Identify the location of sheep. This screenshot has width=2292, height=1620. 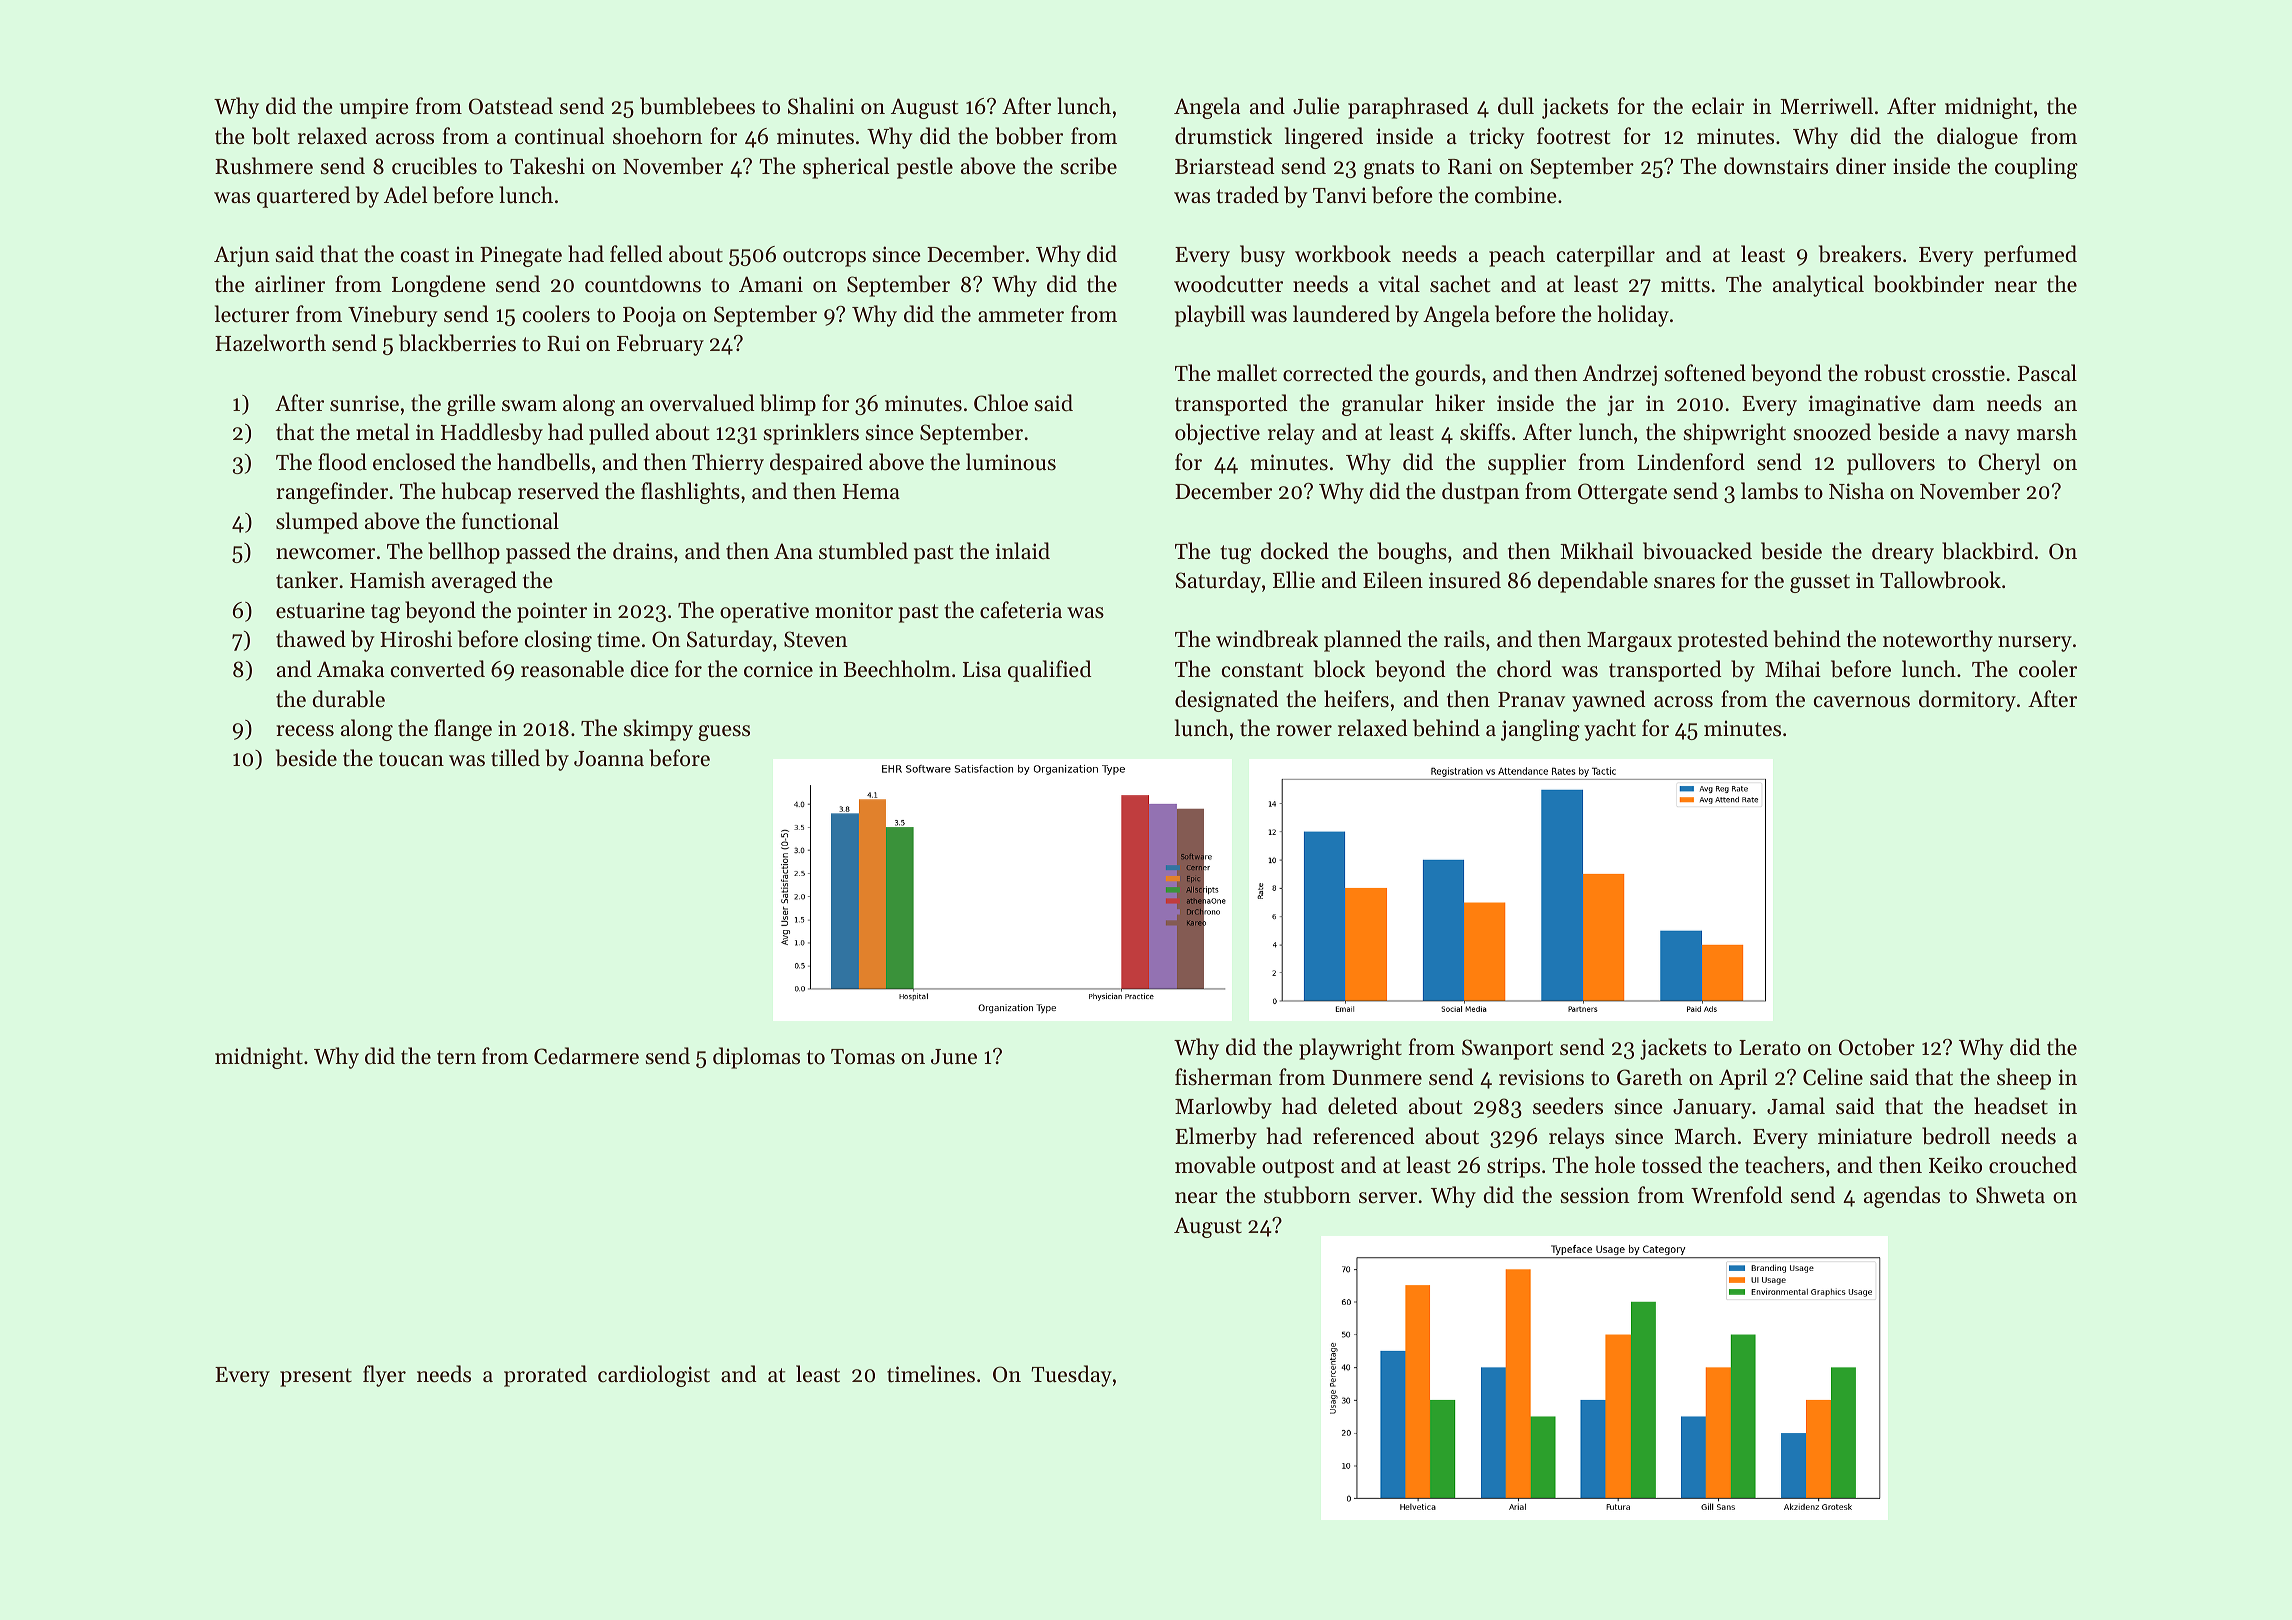
(2024, 1079).
